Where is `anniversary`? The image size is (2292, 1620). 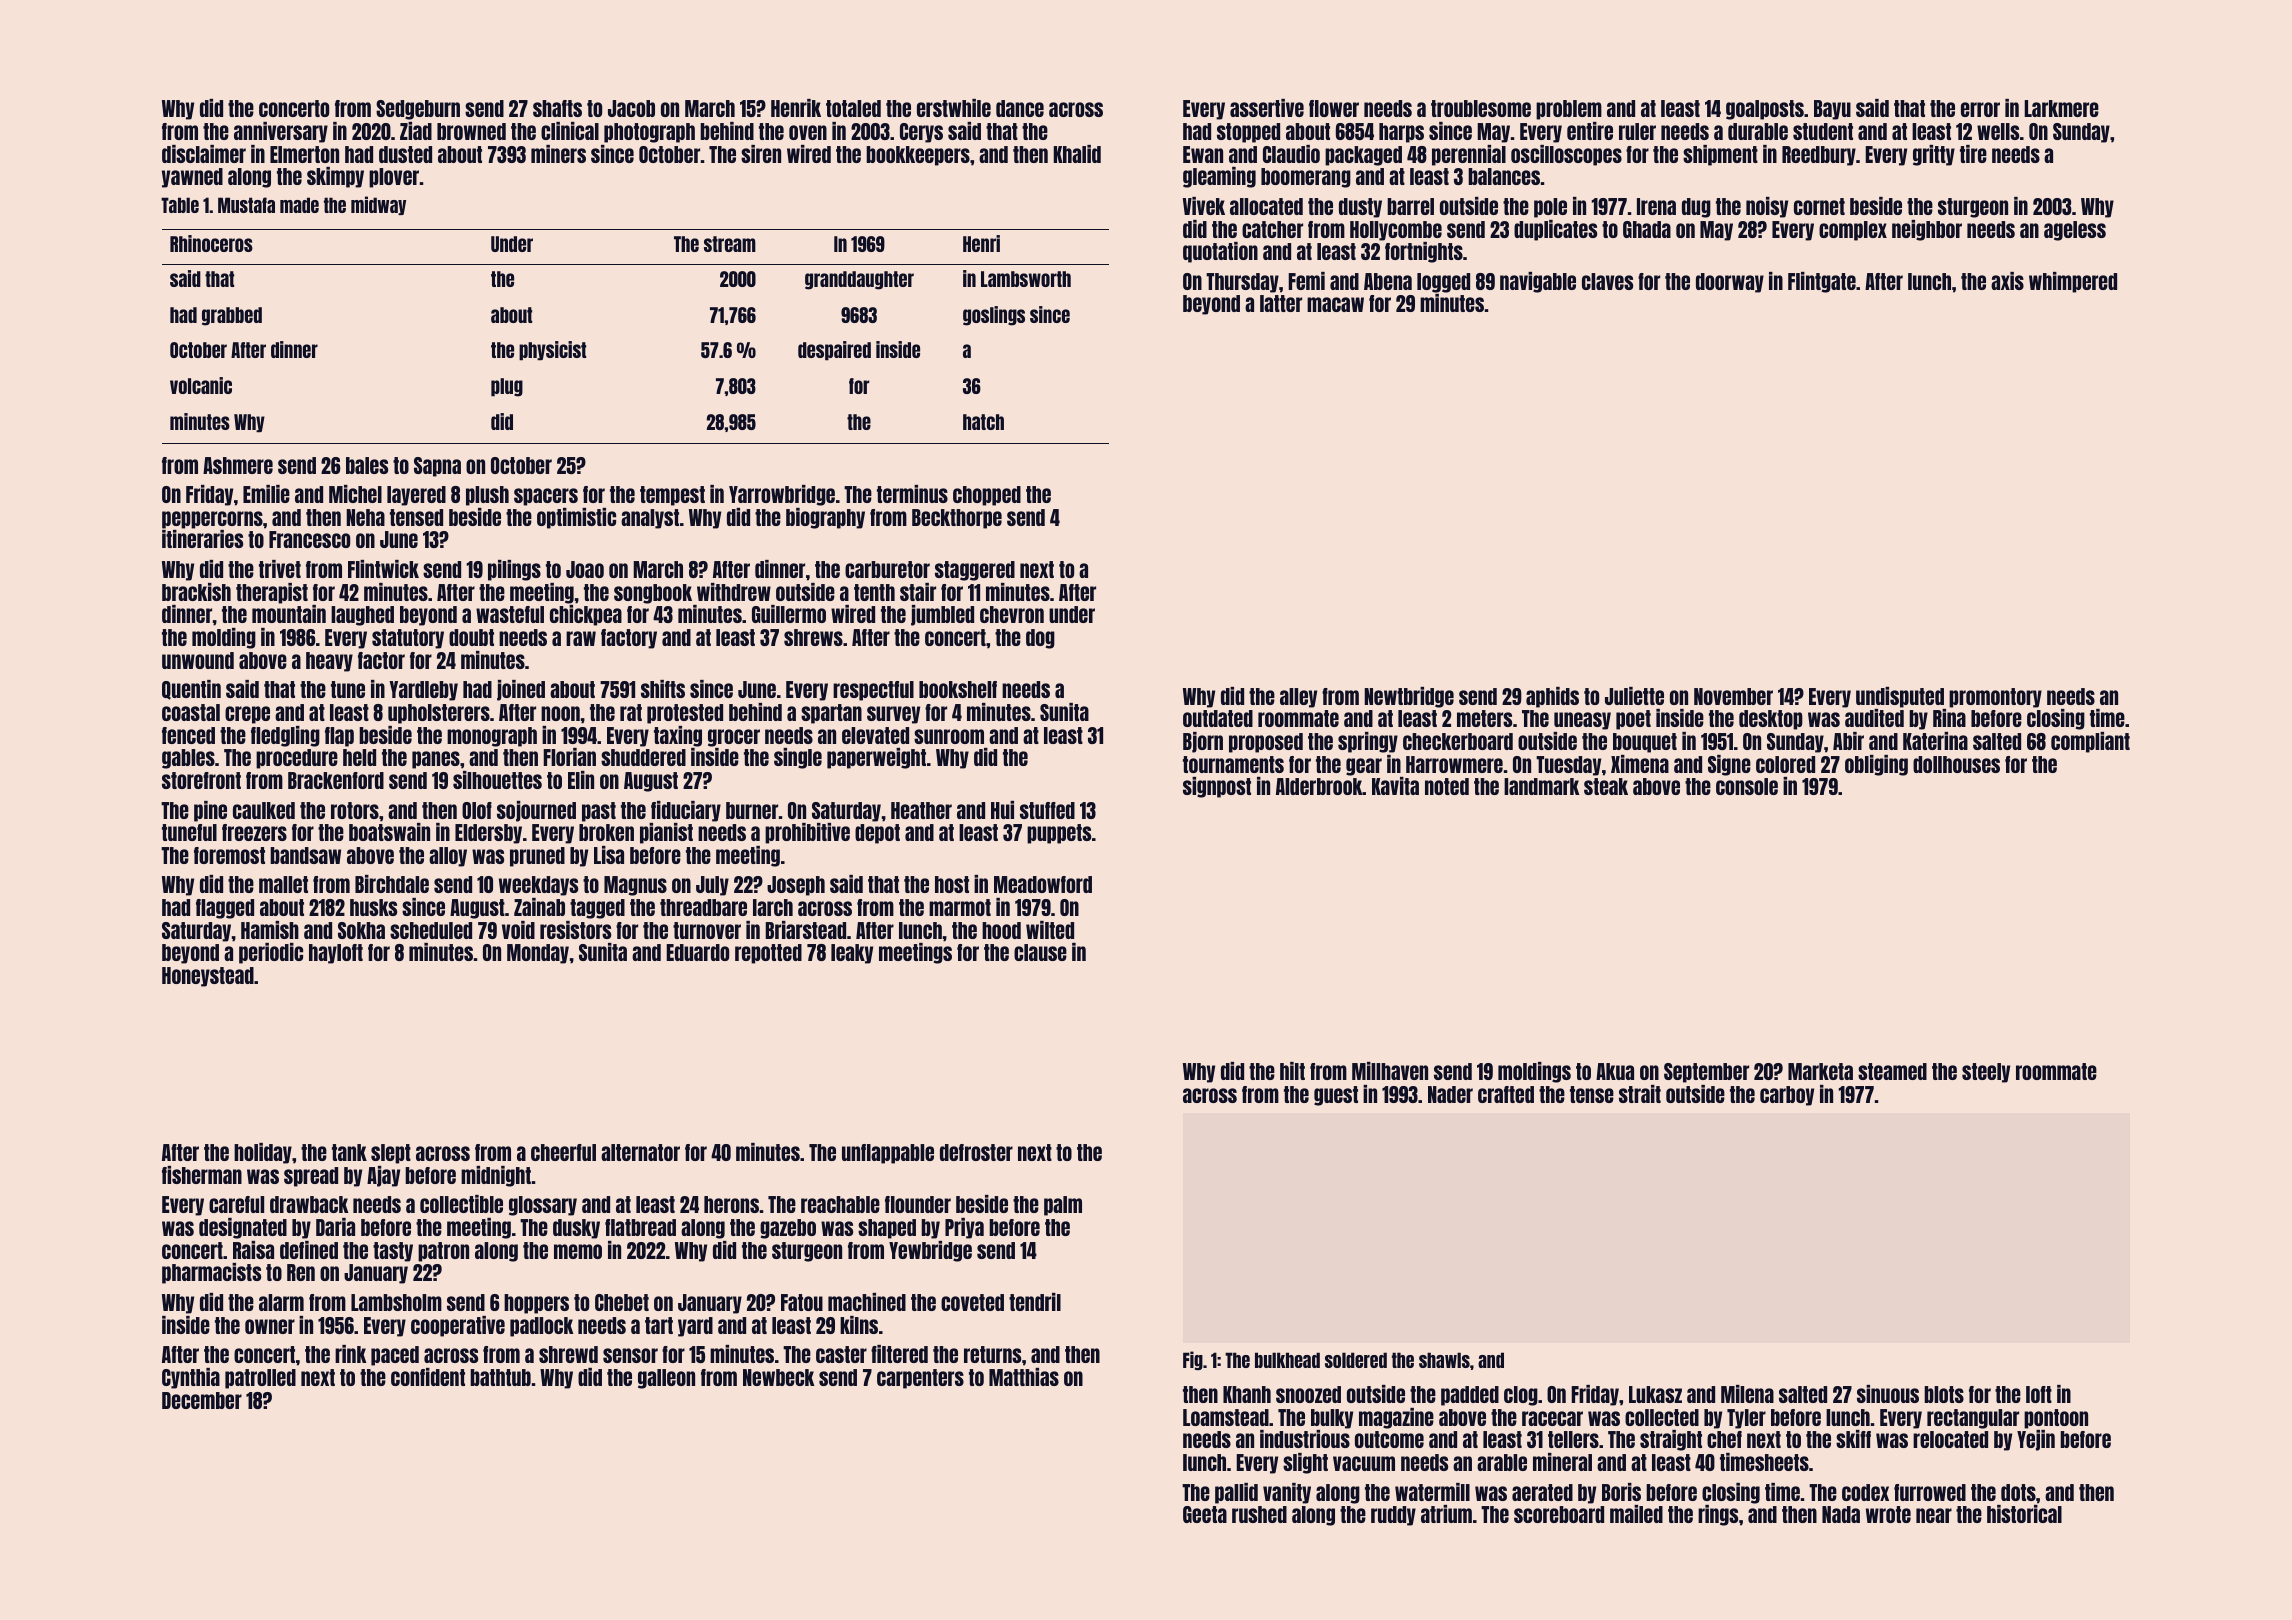 anniversary is located at coordinates (281, 132).
